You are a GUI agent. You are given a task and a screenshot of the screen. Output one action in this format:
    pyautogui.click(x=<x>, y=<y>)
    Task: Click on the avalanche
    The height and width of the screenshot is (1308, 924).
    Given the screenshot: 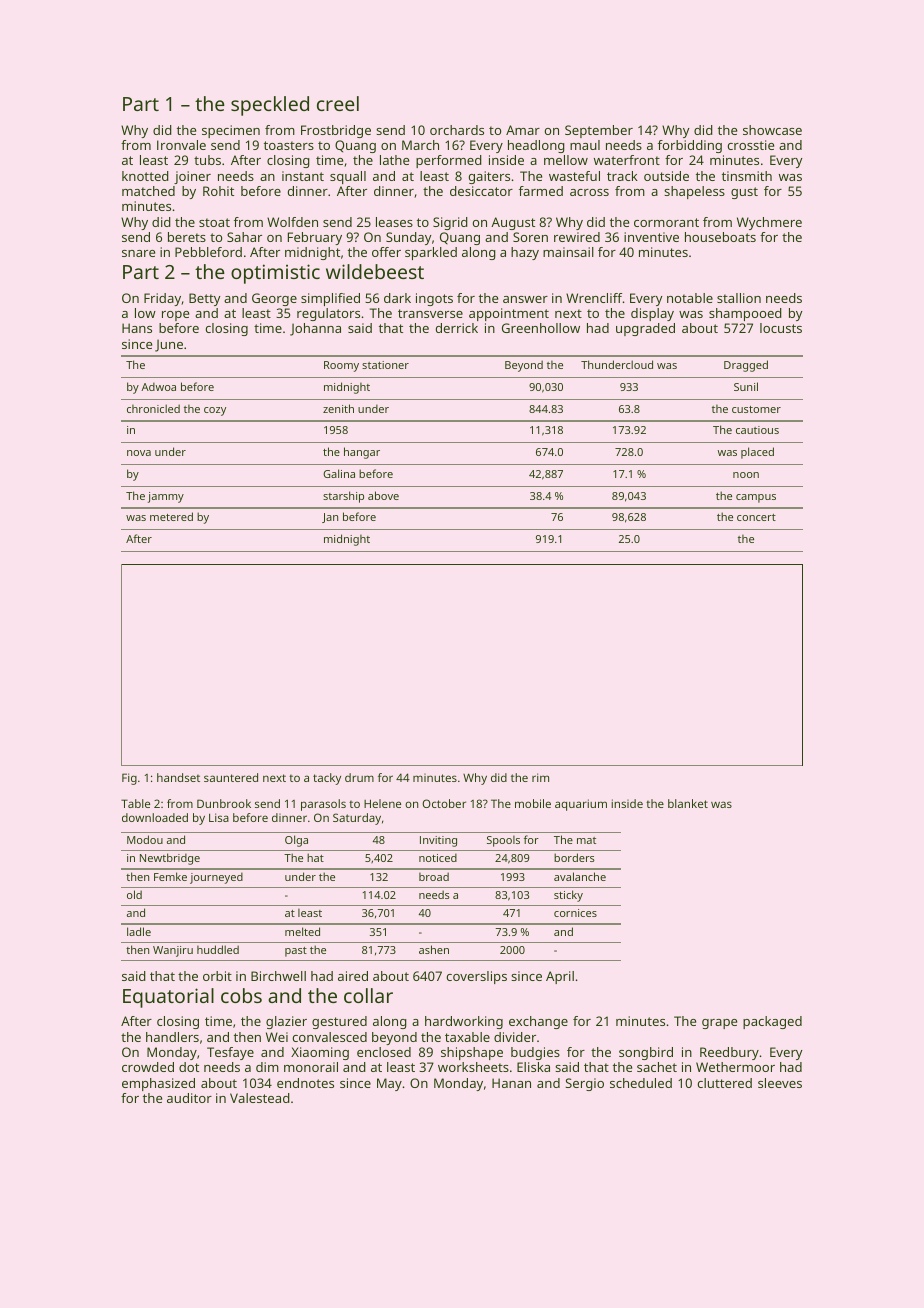 What is the action you would take?
    pyautogui.click(x=580, y=876)
